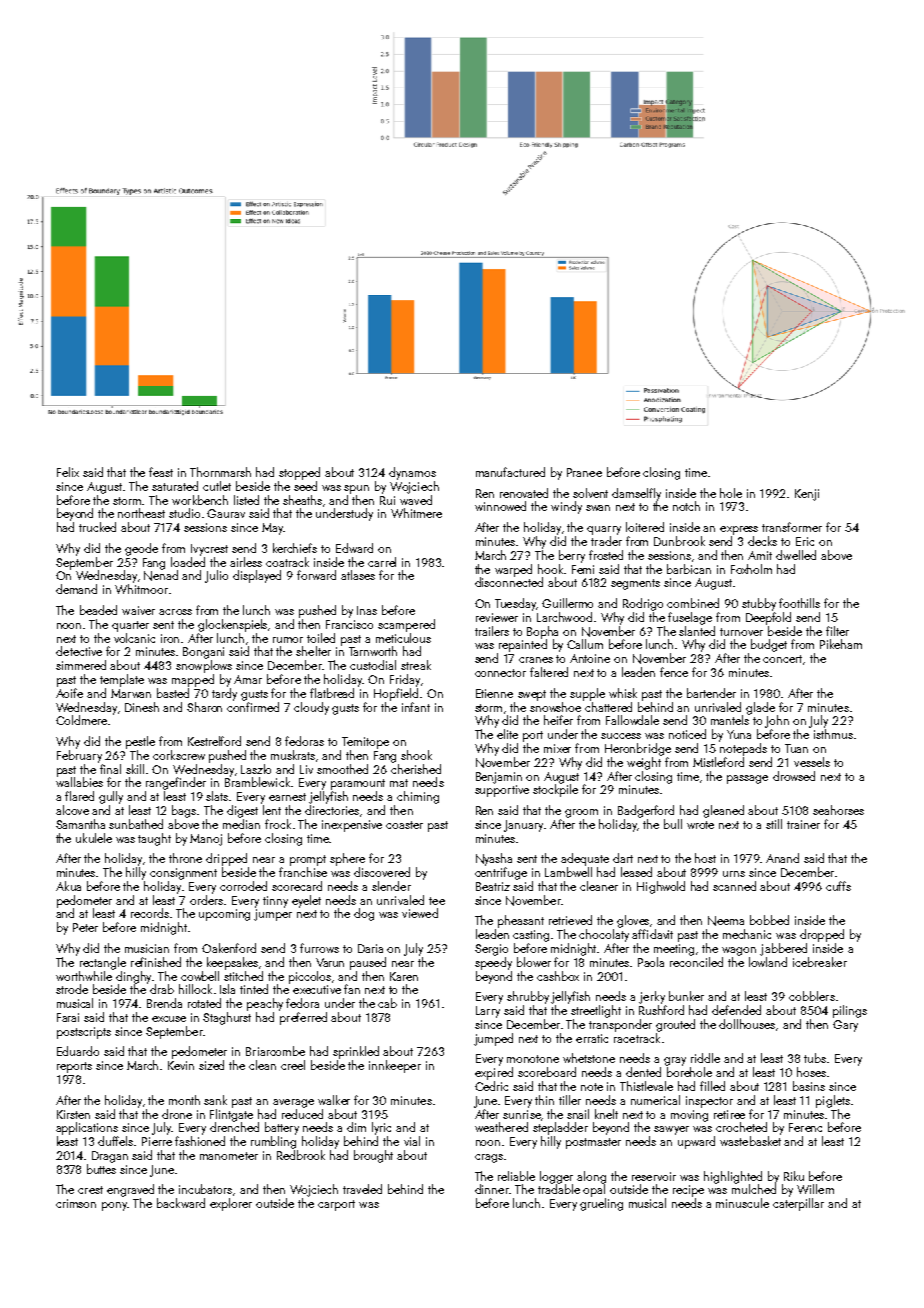 The image size is (924, 1308). What do you see at coordinates (188, 562) in the page?
I see `loaded` at bounding box center [188, 562].
